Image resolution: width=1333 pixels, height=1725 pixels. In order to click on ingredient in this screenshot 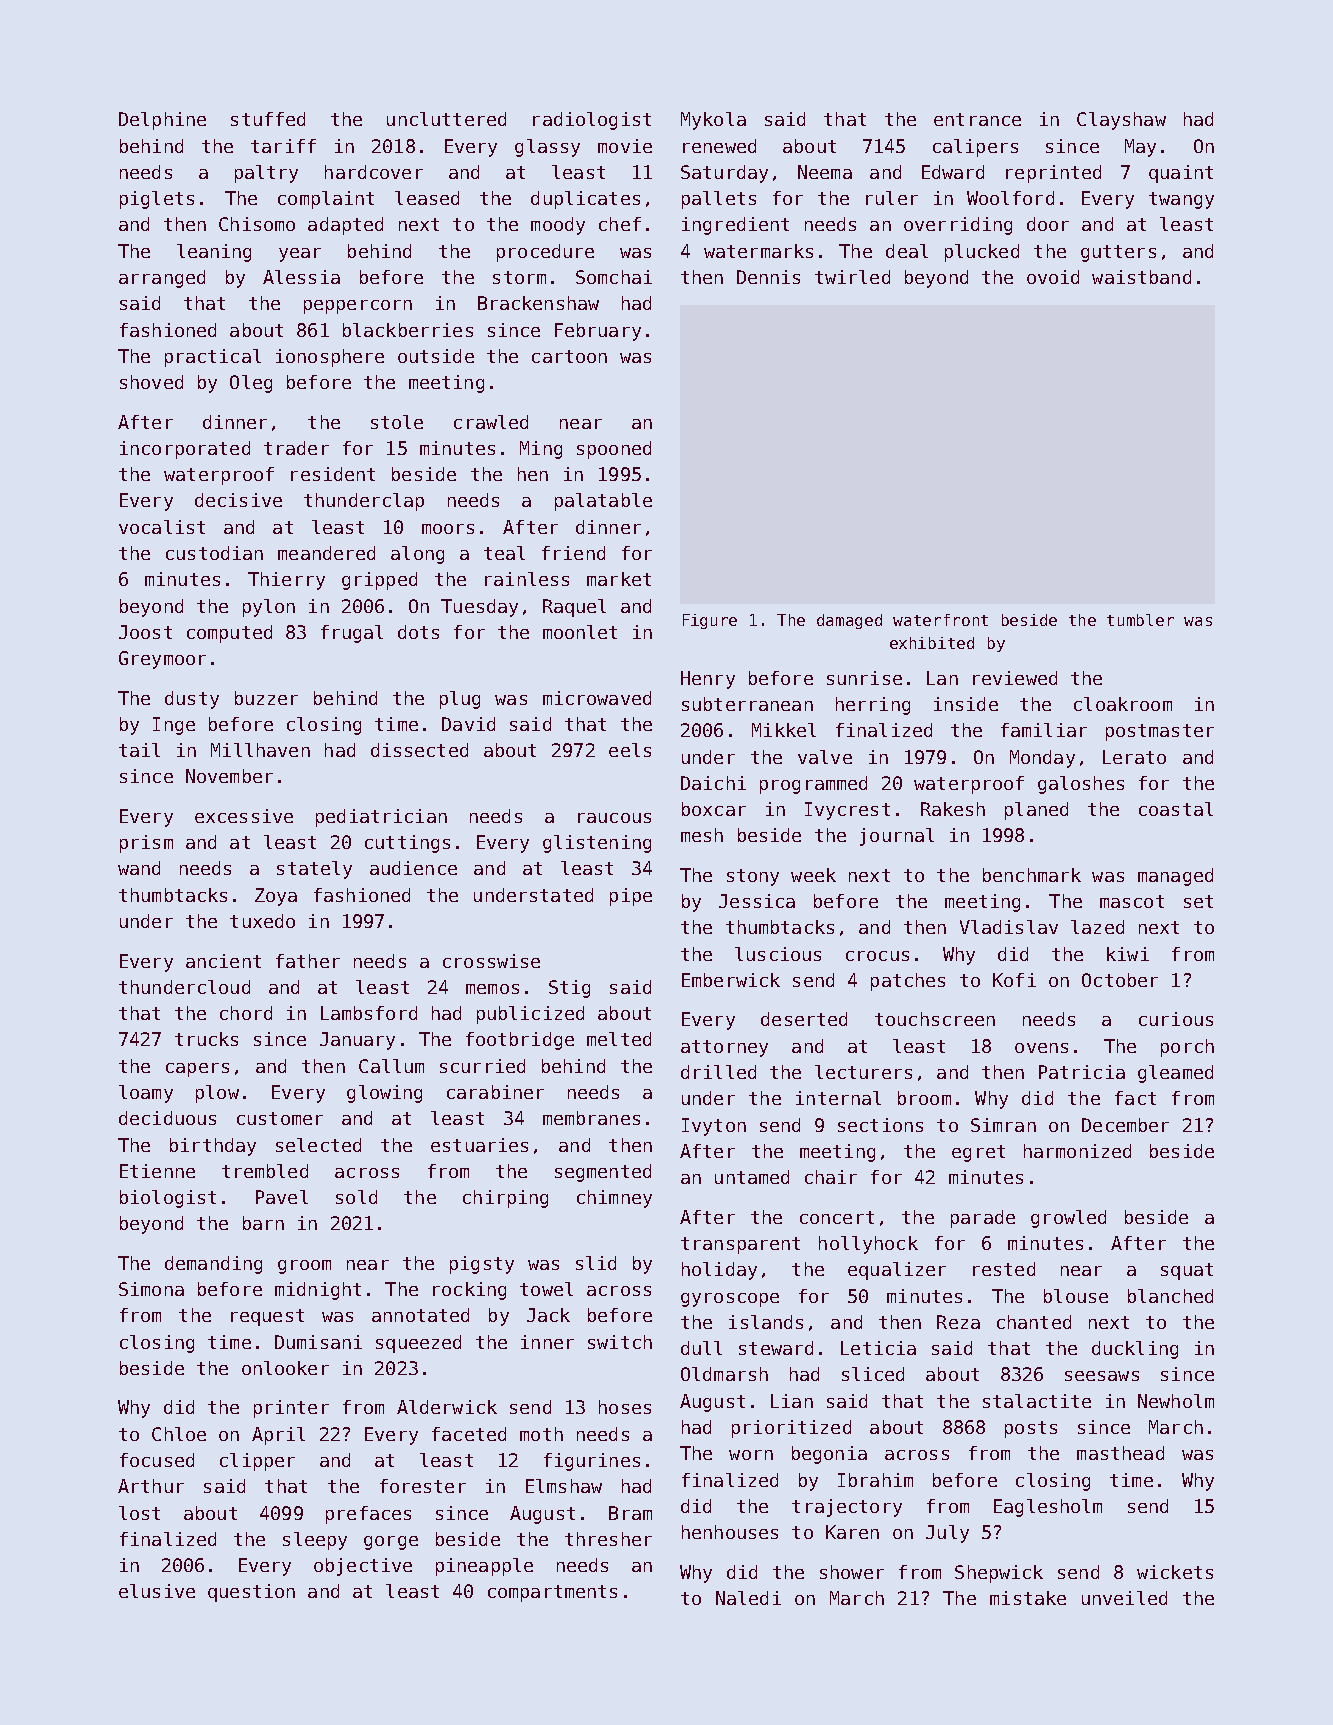, I will do `click(735, 226)`.
